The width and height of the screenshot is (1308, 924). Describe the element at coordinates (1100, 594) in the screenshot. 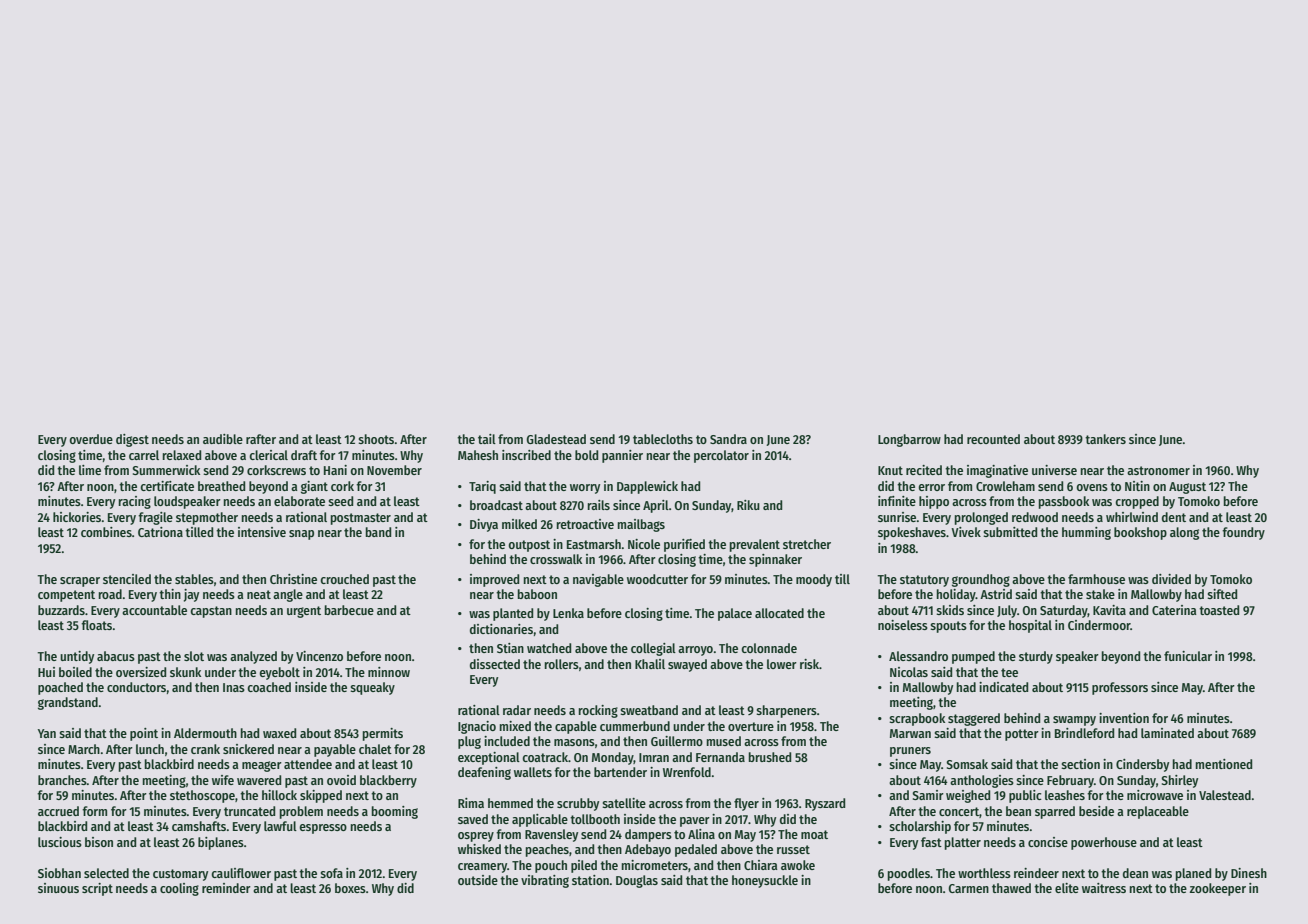

I see `stake` at that location.
